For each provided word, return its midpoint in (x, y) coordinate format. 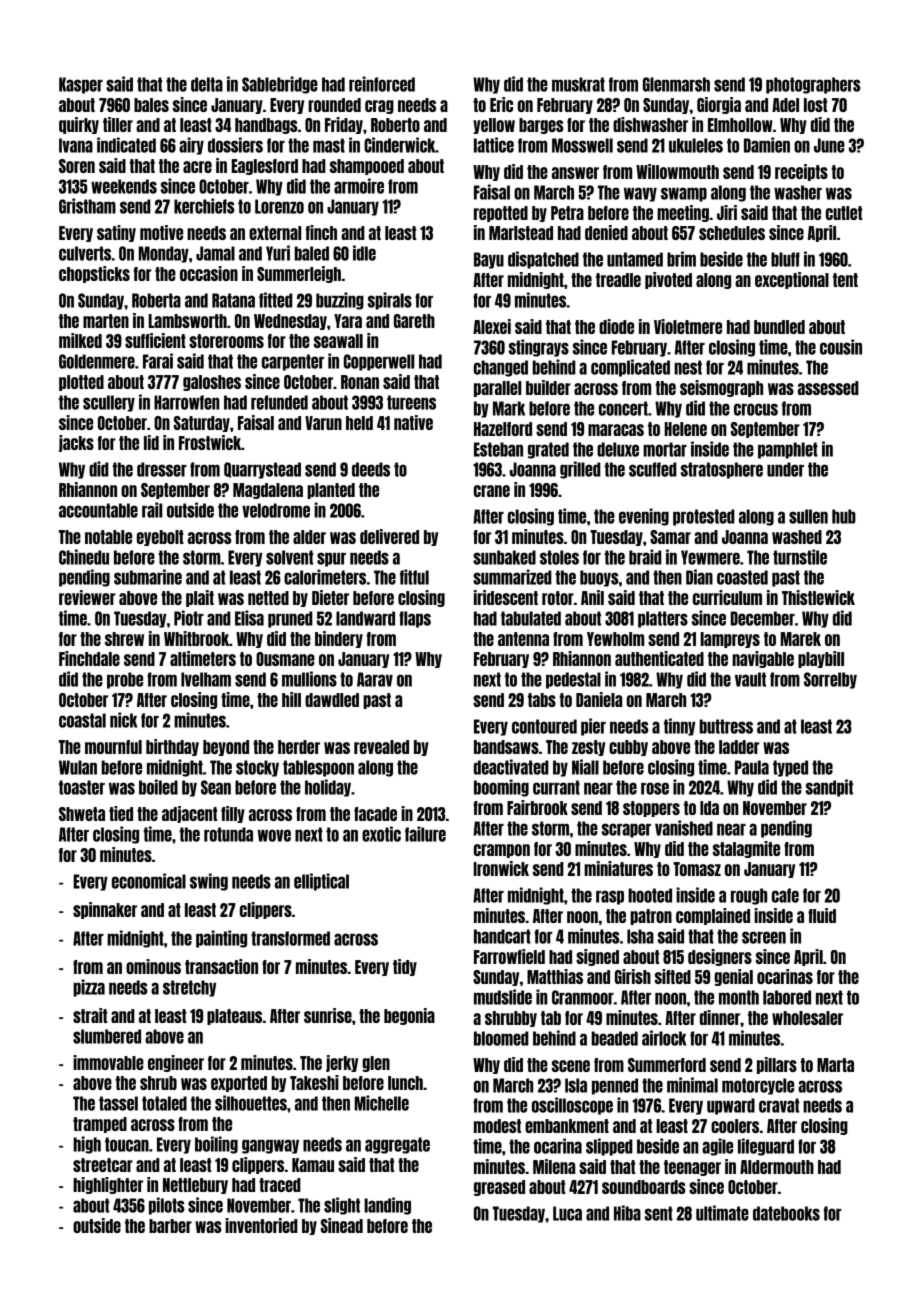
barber (170, 1226)
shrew (124, 639)
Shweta (82, 814)
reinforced (382, 84)
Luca (567, 1213)
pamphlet (788, 450)
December (763, 618)
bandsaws (506, 747)
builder (548, 387)
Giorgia (719, 105)
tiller (118, 124)
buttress (726, 726)
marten (106, 321)
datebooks (786, 1213)
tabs (542, 700)
